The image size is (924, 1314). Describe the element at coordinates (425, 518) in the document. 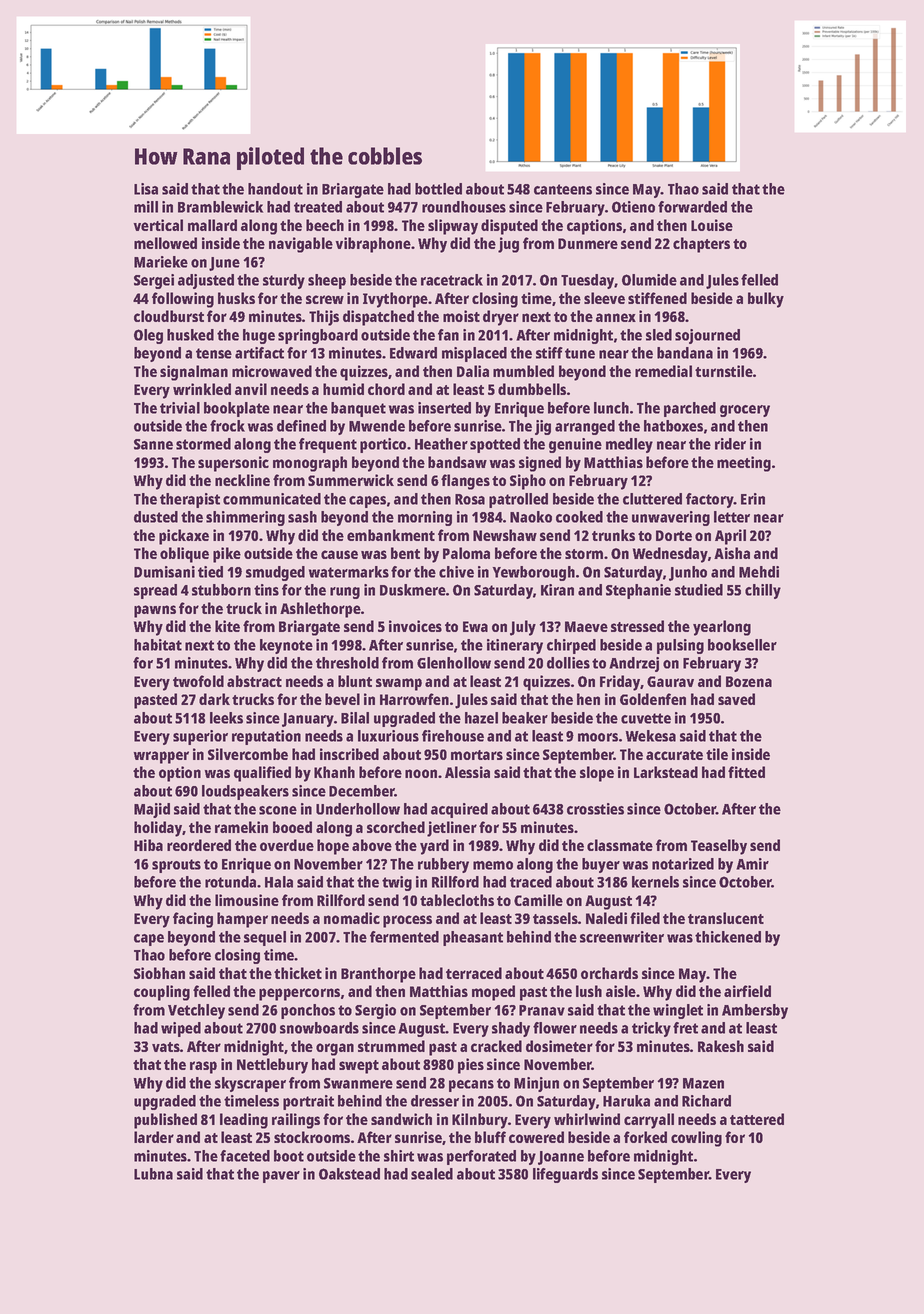

I see `morning` at that location.
